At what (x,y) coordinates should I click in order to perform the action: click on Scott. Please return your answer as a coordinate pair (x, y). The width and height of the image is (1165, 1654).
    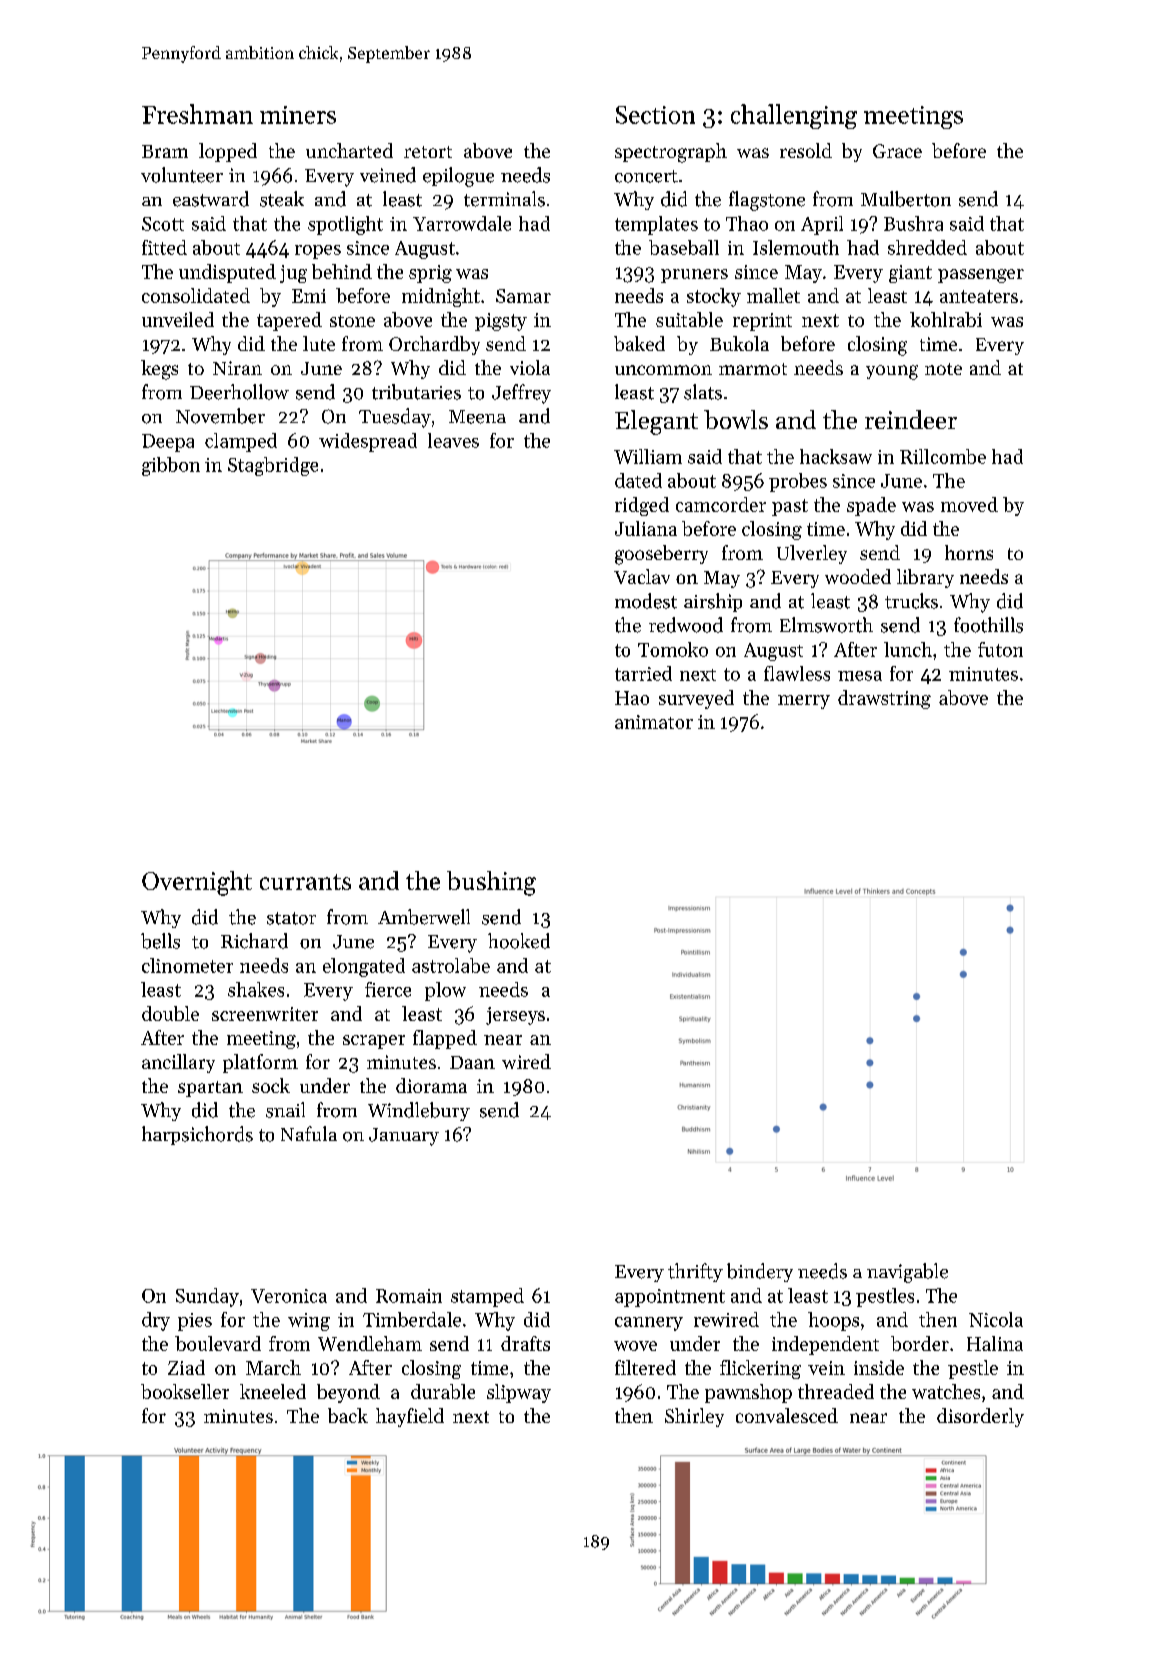
    Looking at the image, I should click on (163, 224).
